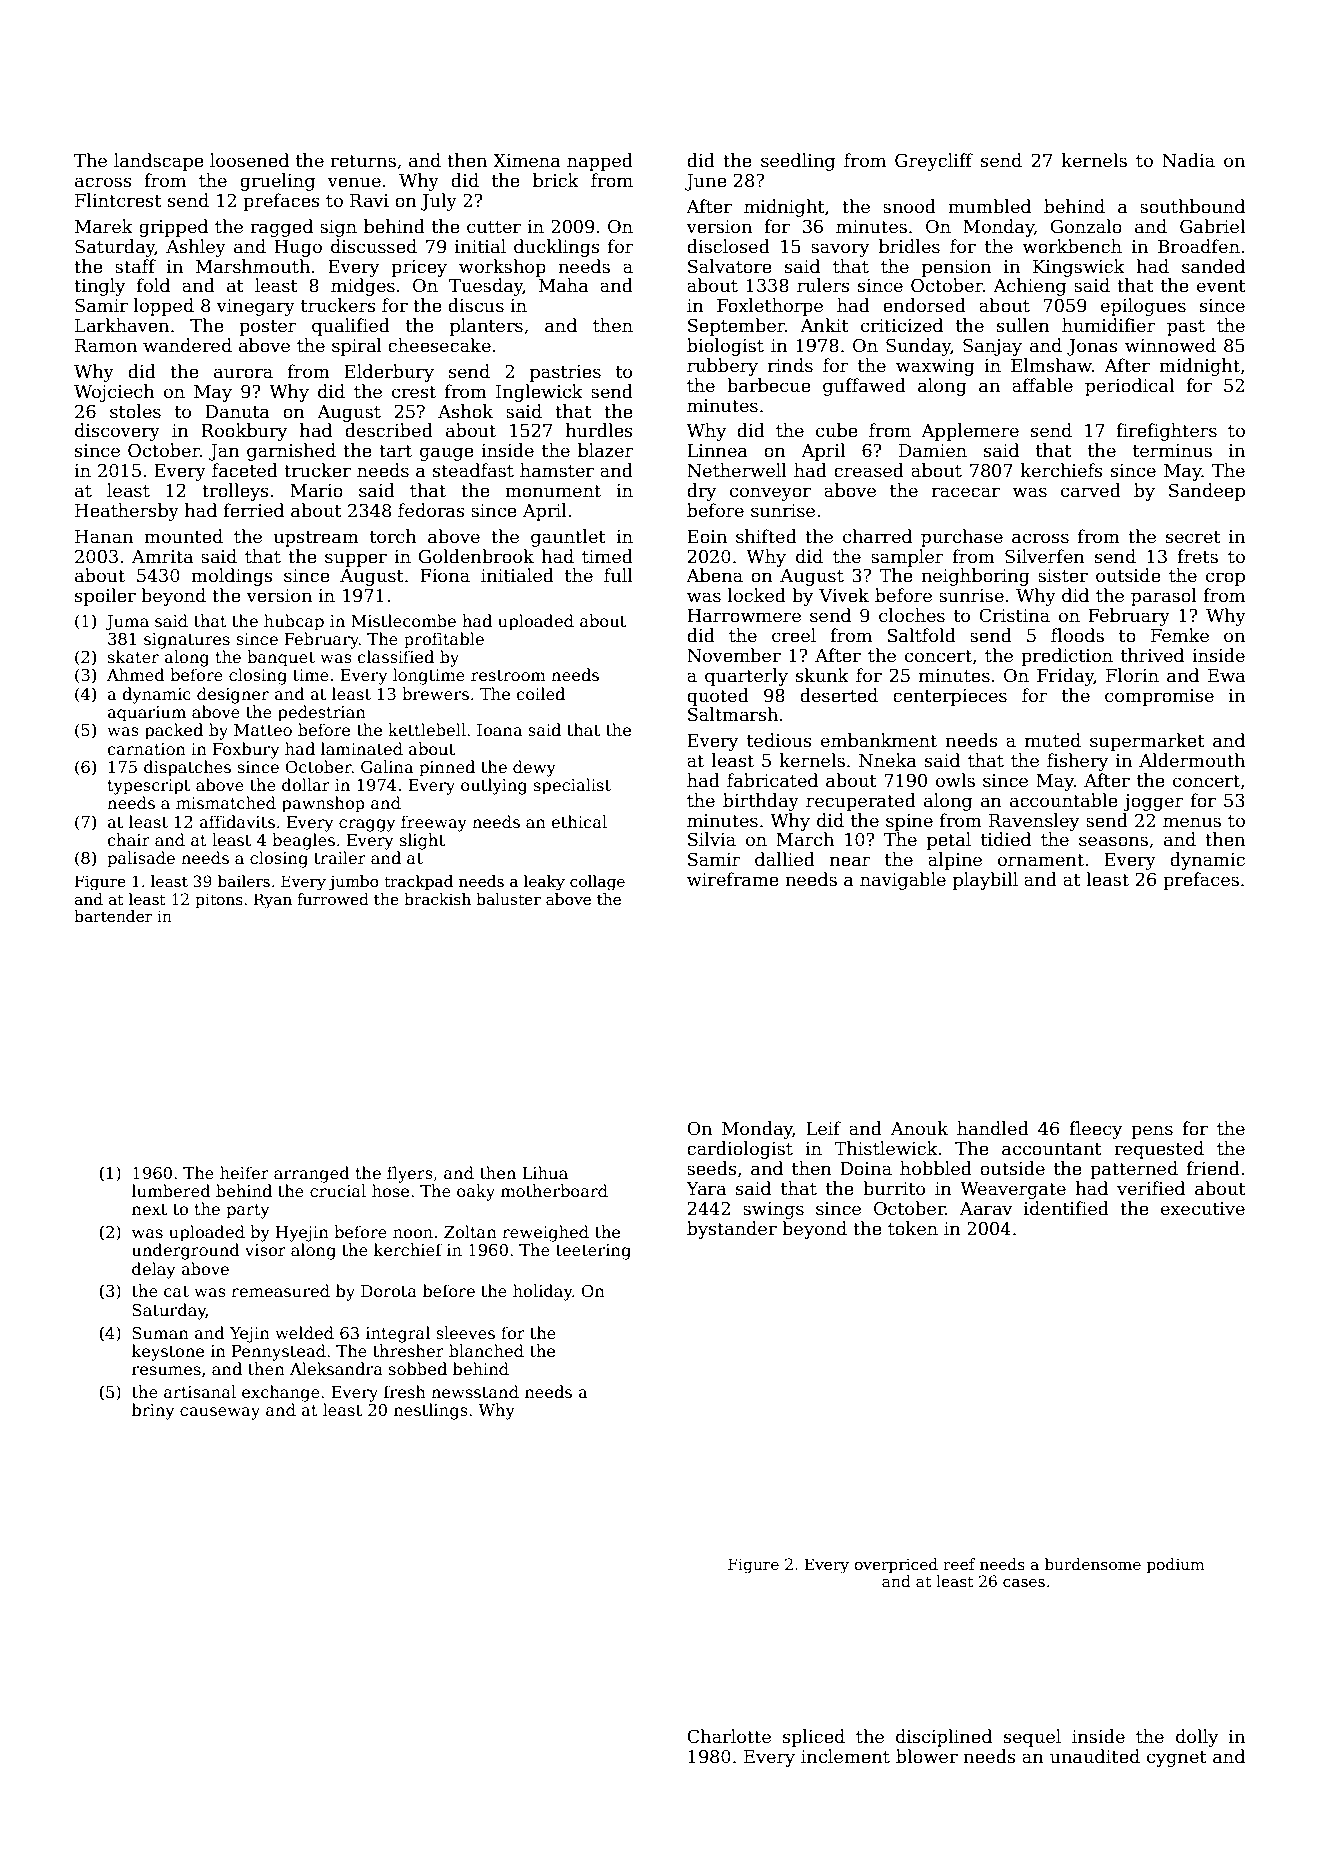 This image has width=1320, height=1866. I want to click on savory, so click(840, 250).
